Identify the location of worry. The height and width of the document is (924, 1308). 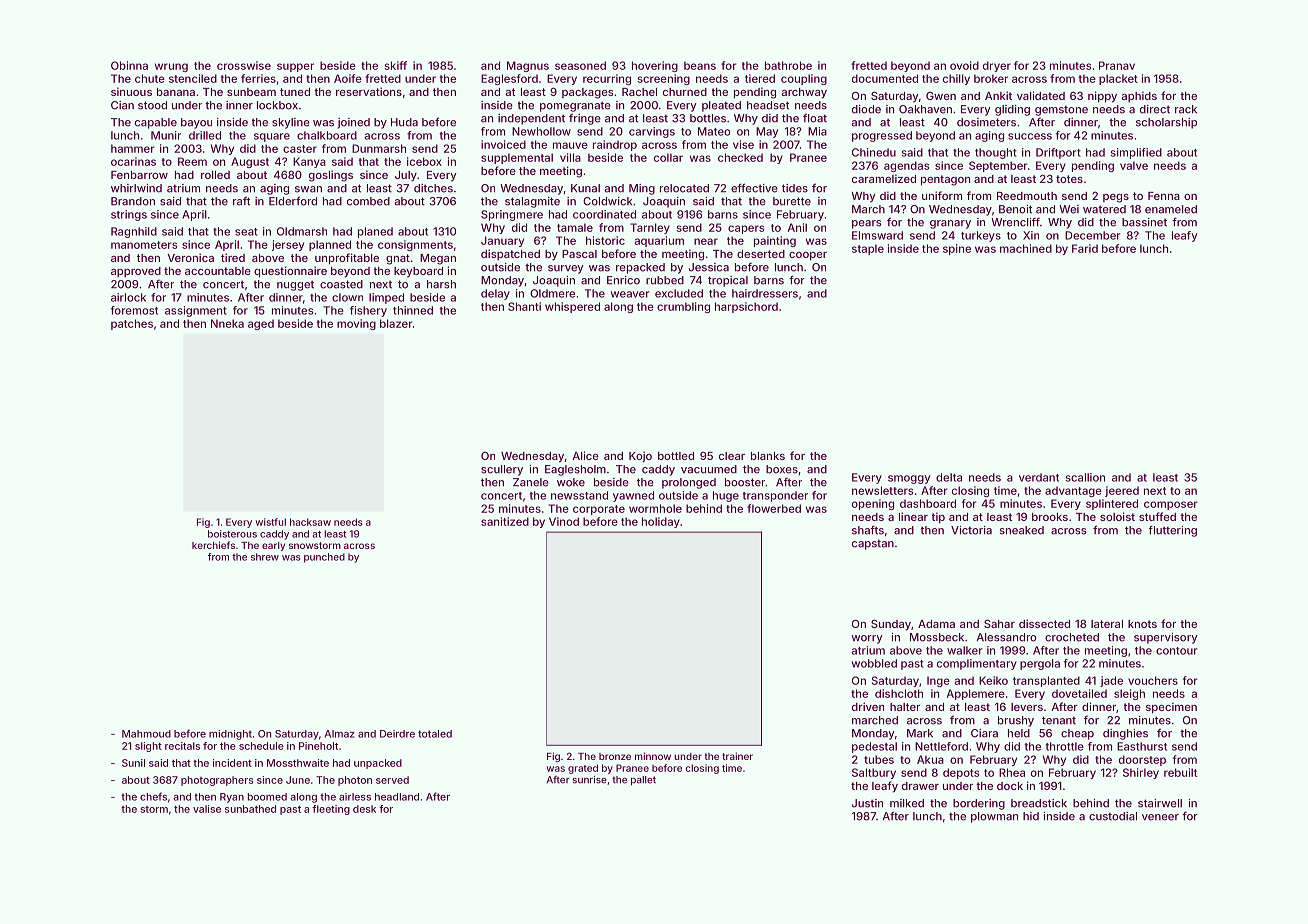
(867, 639).
